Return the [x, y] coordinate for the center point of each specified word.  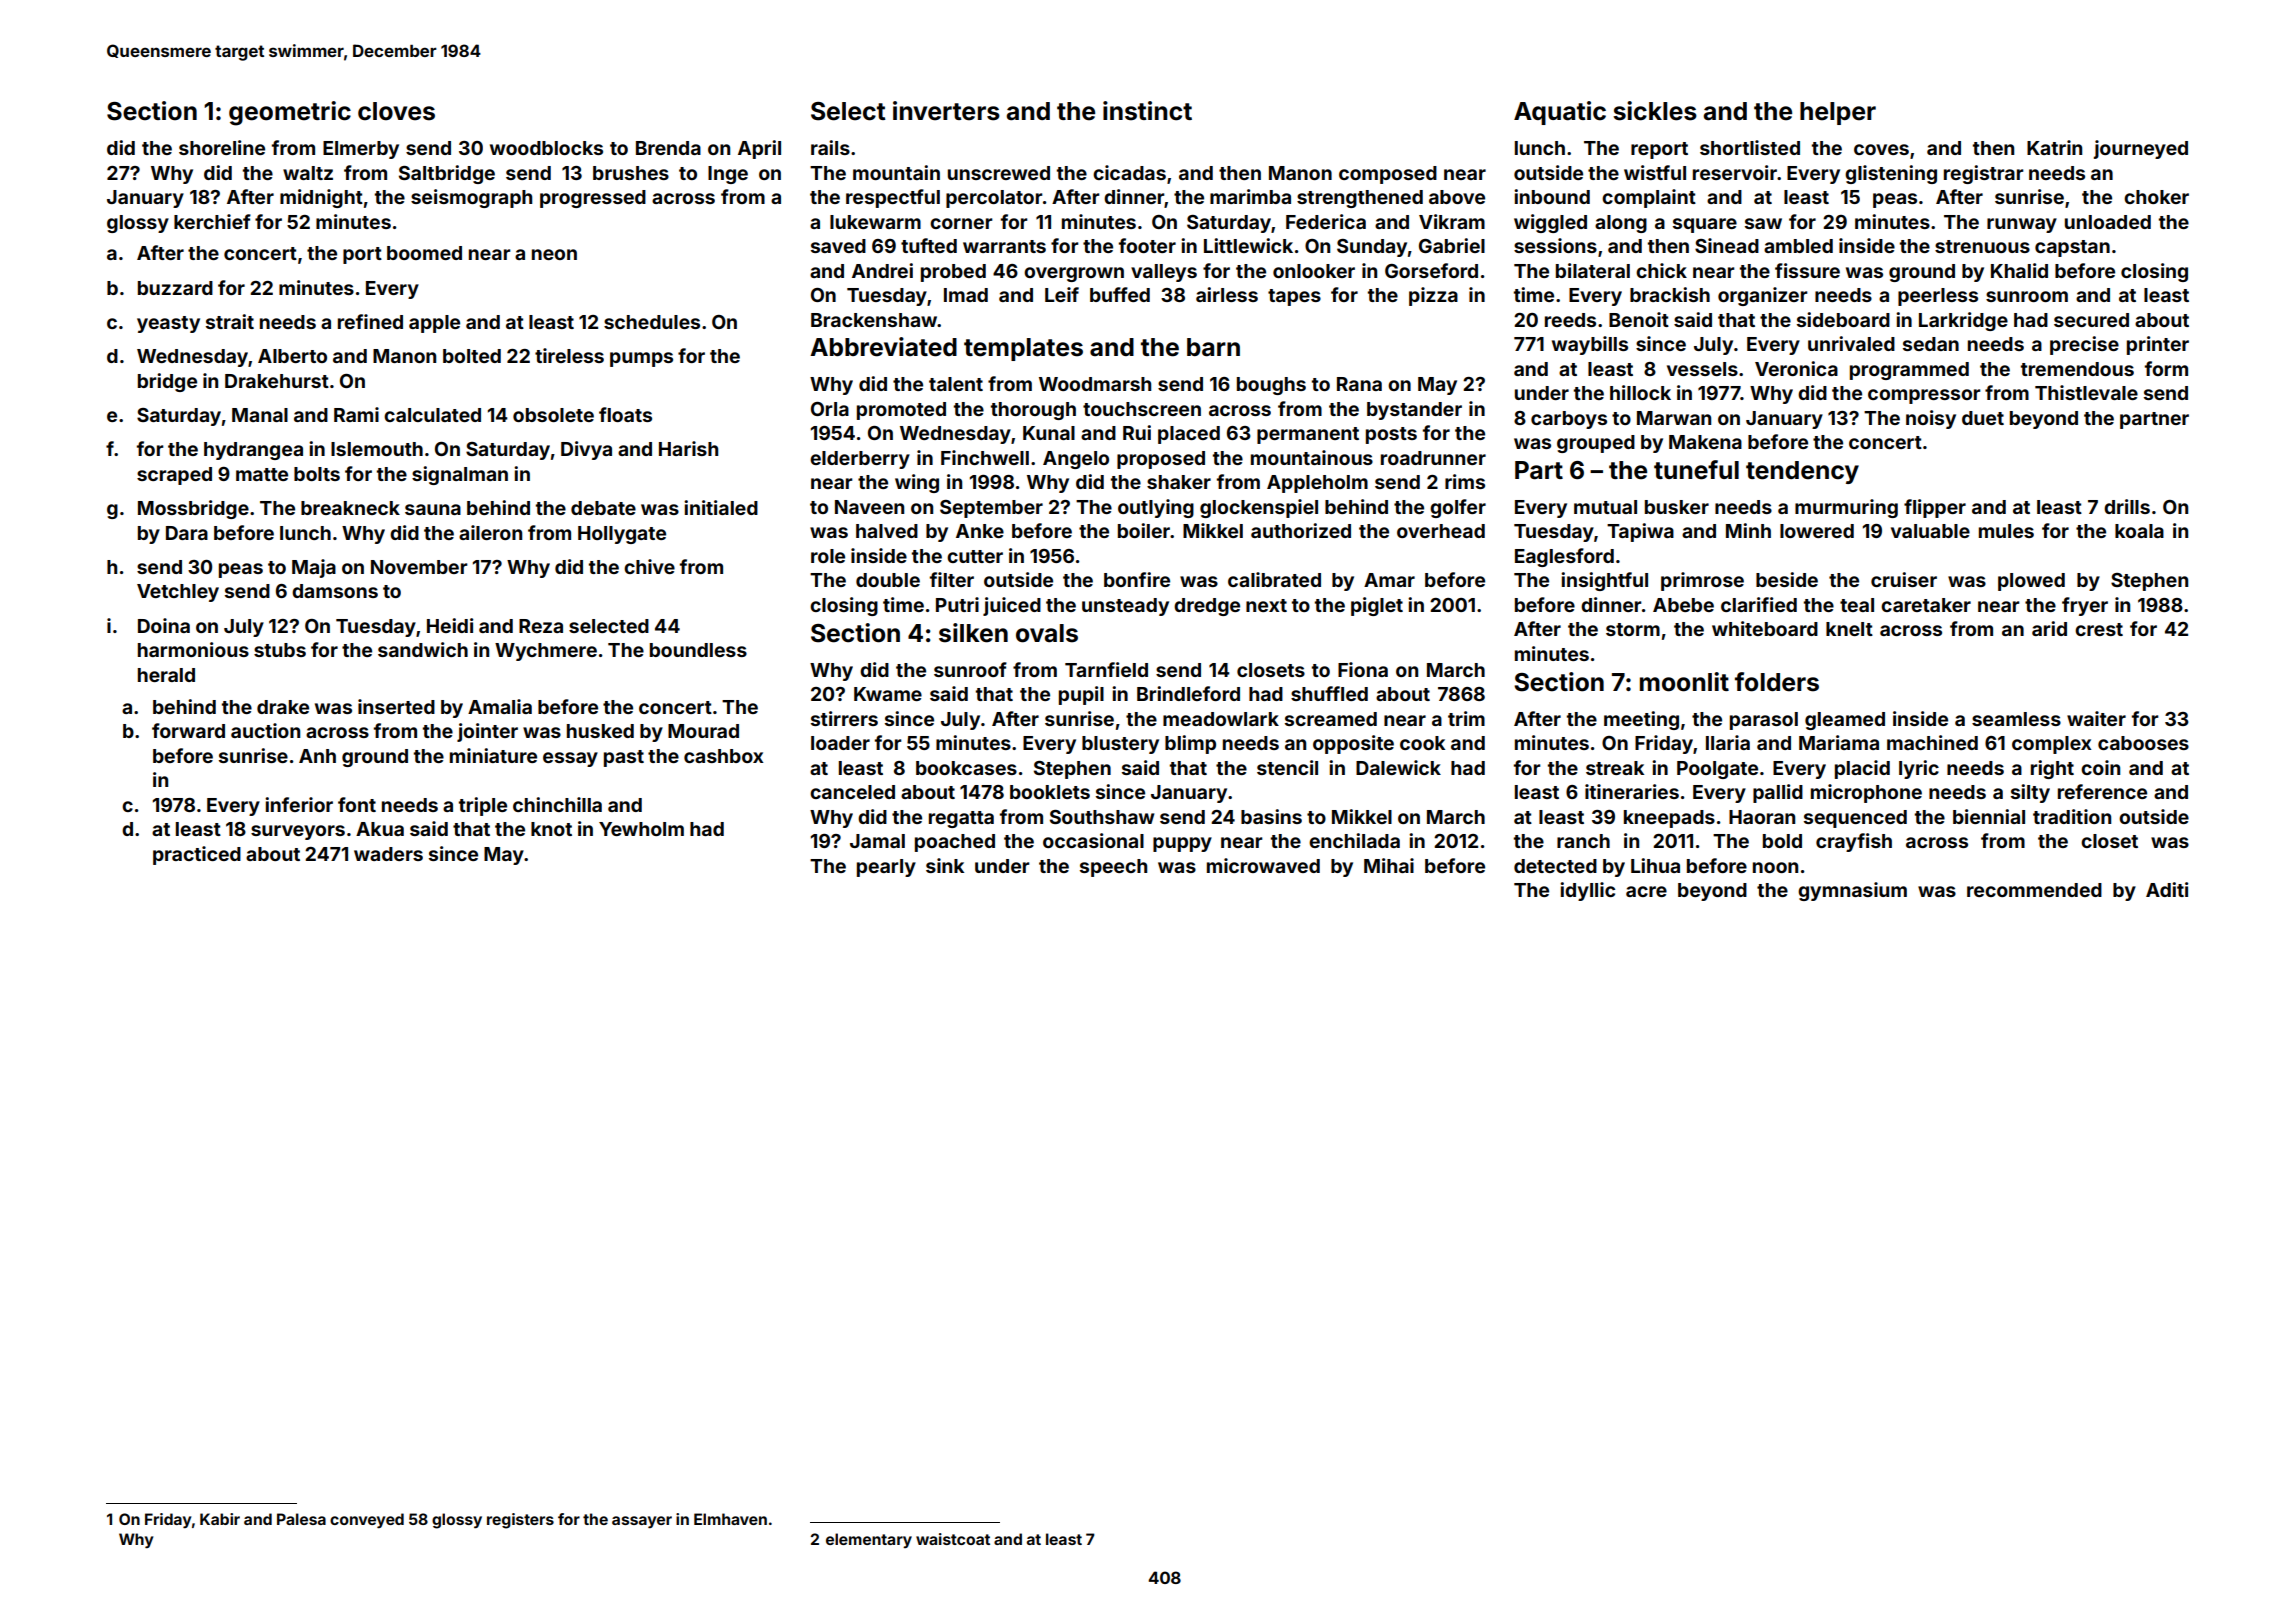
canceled [852, 792]
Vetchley [178, 593]
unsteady [1125, 607]
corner [961, 223]
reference [2102, 791]
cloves [396, 111]
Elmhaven [730, 1519]
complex [2052, 745]
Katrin [2054, 147]
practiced [197, 855]
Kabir [220, 1519]
